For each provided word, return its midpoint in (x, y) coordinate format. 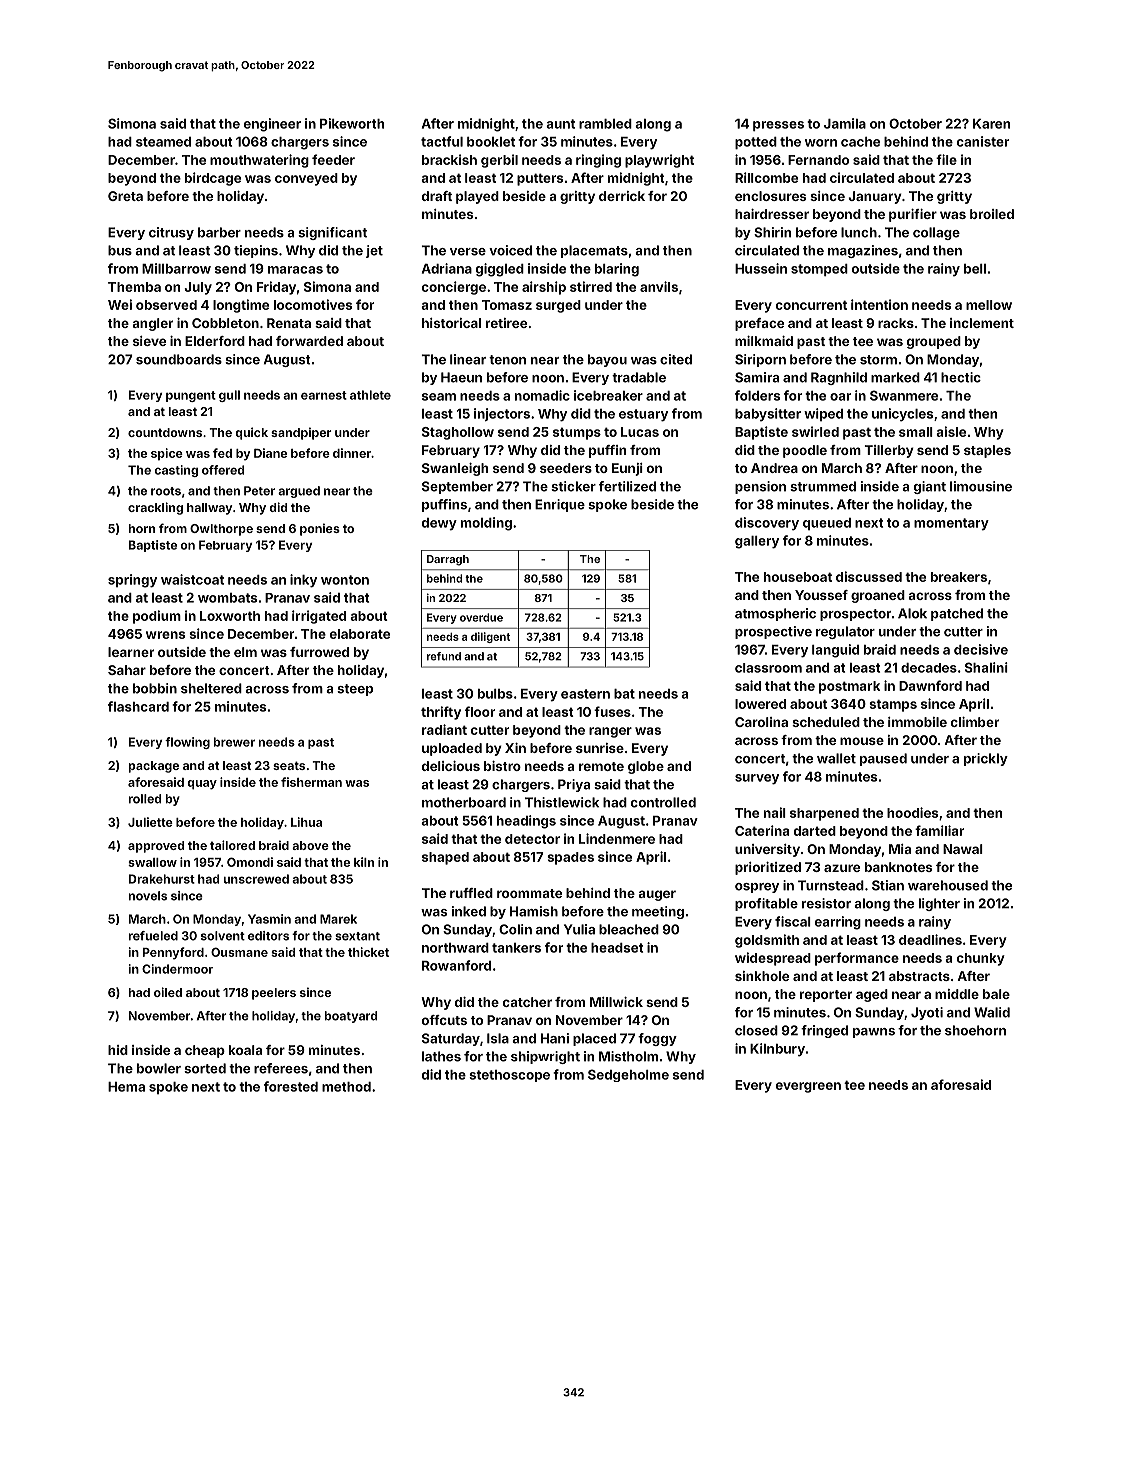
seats (289, 765)
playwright (659, 161)
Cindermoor (177, 969)
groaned (878, 596)
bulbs (495, 694)
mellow (989, 305)
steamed (163, 142)
